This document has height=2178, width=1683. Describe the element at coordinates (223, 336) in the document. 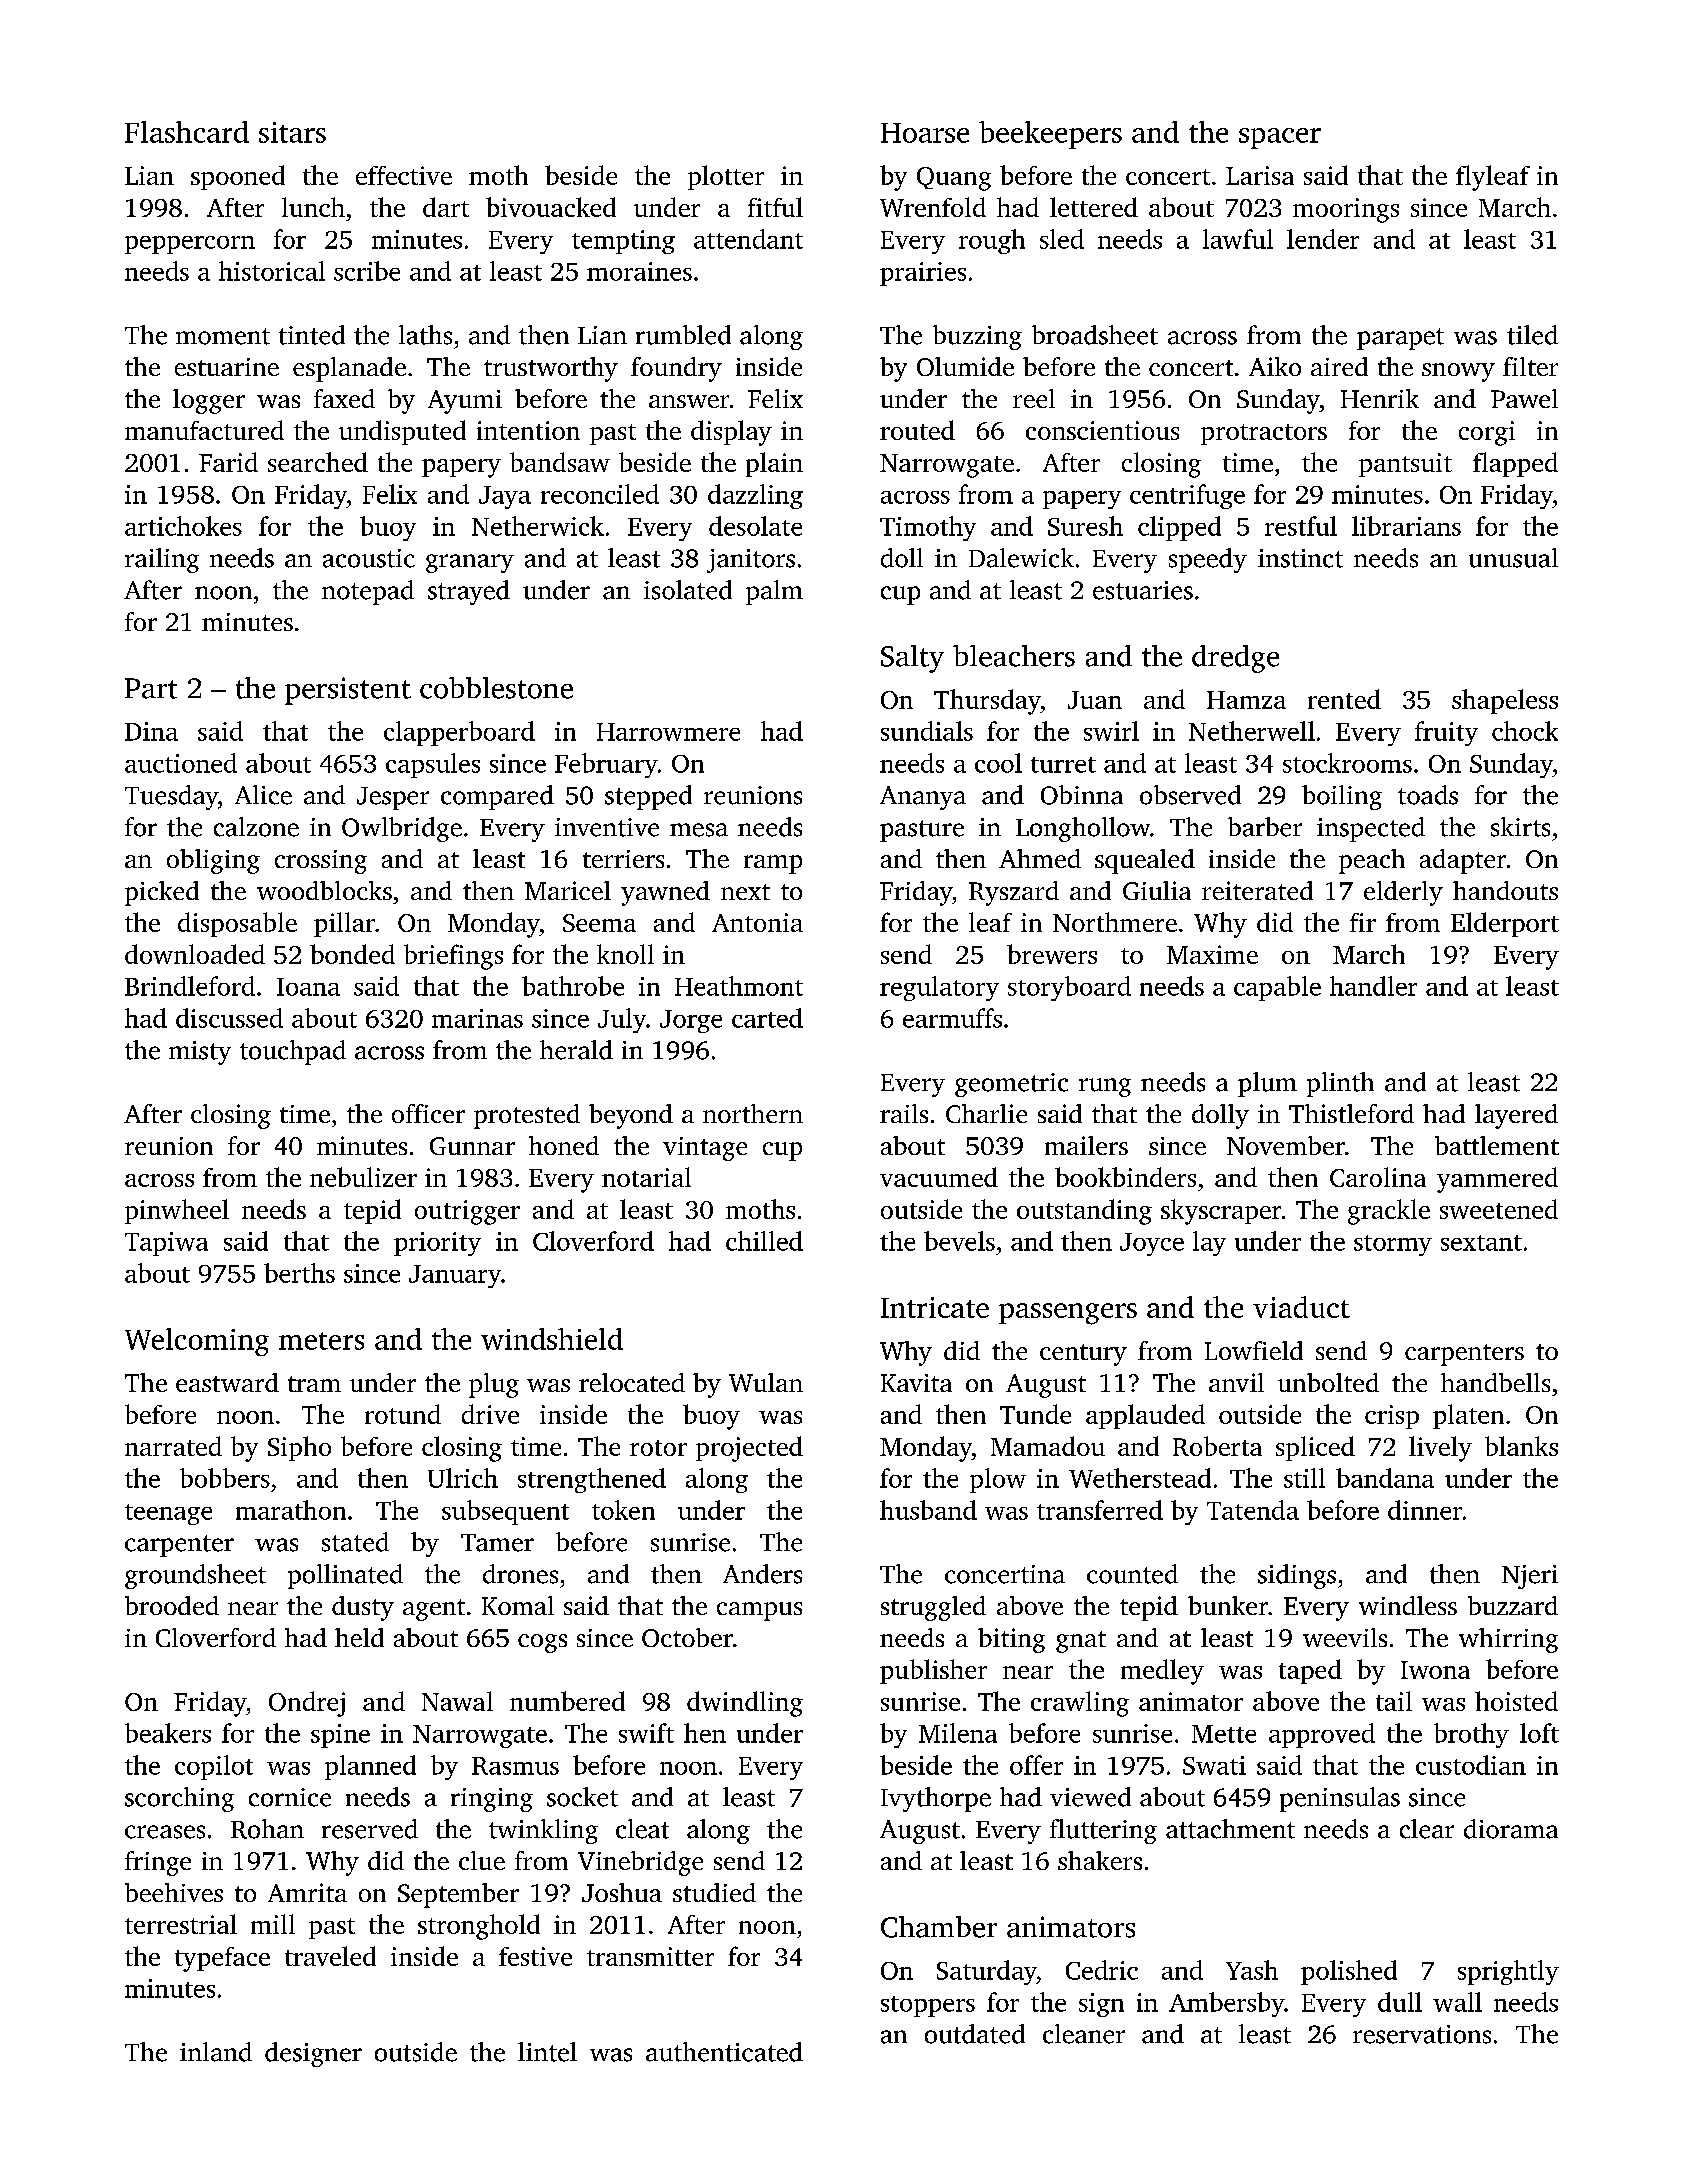

I see `moment` at that location.
